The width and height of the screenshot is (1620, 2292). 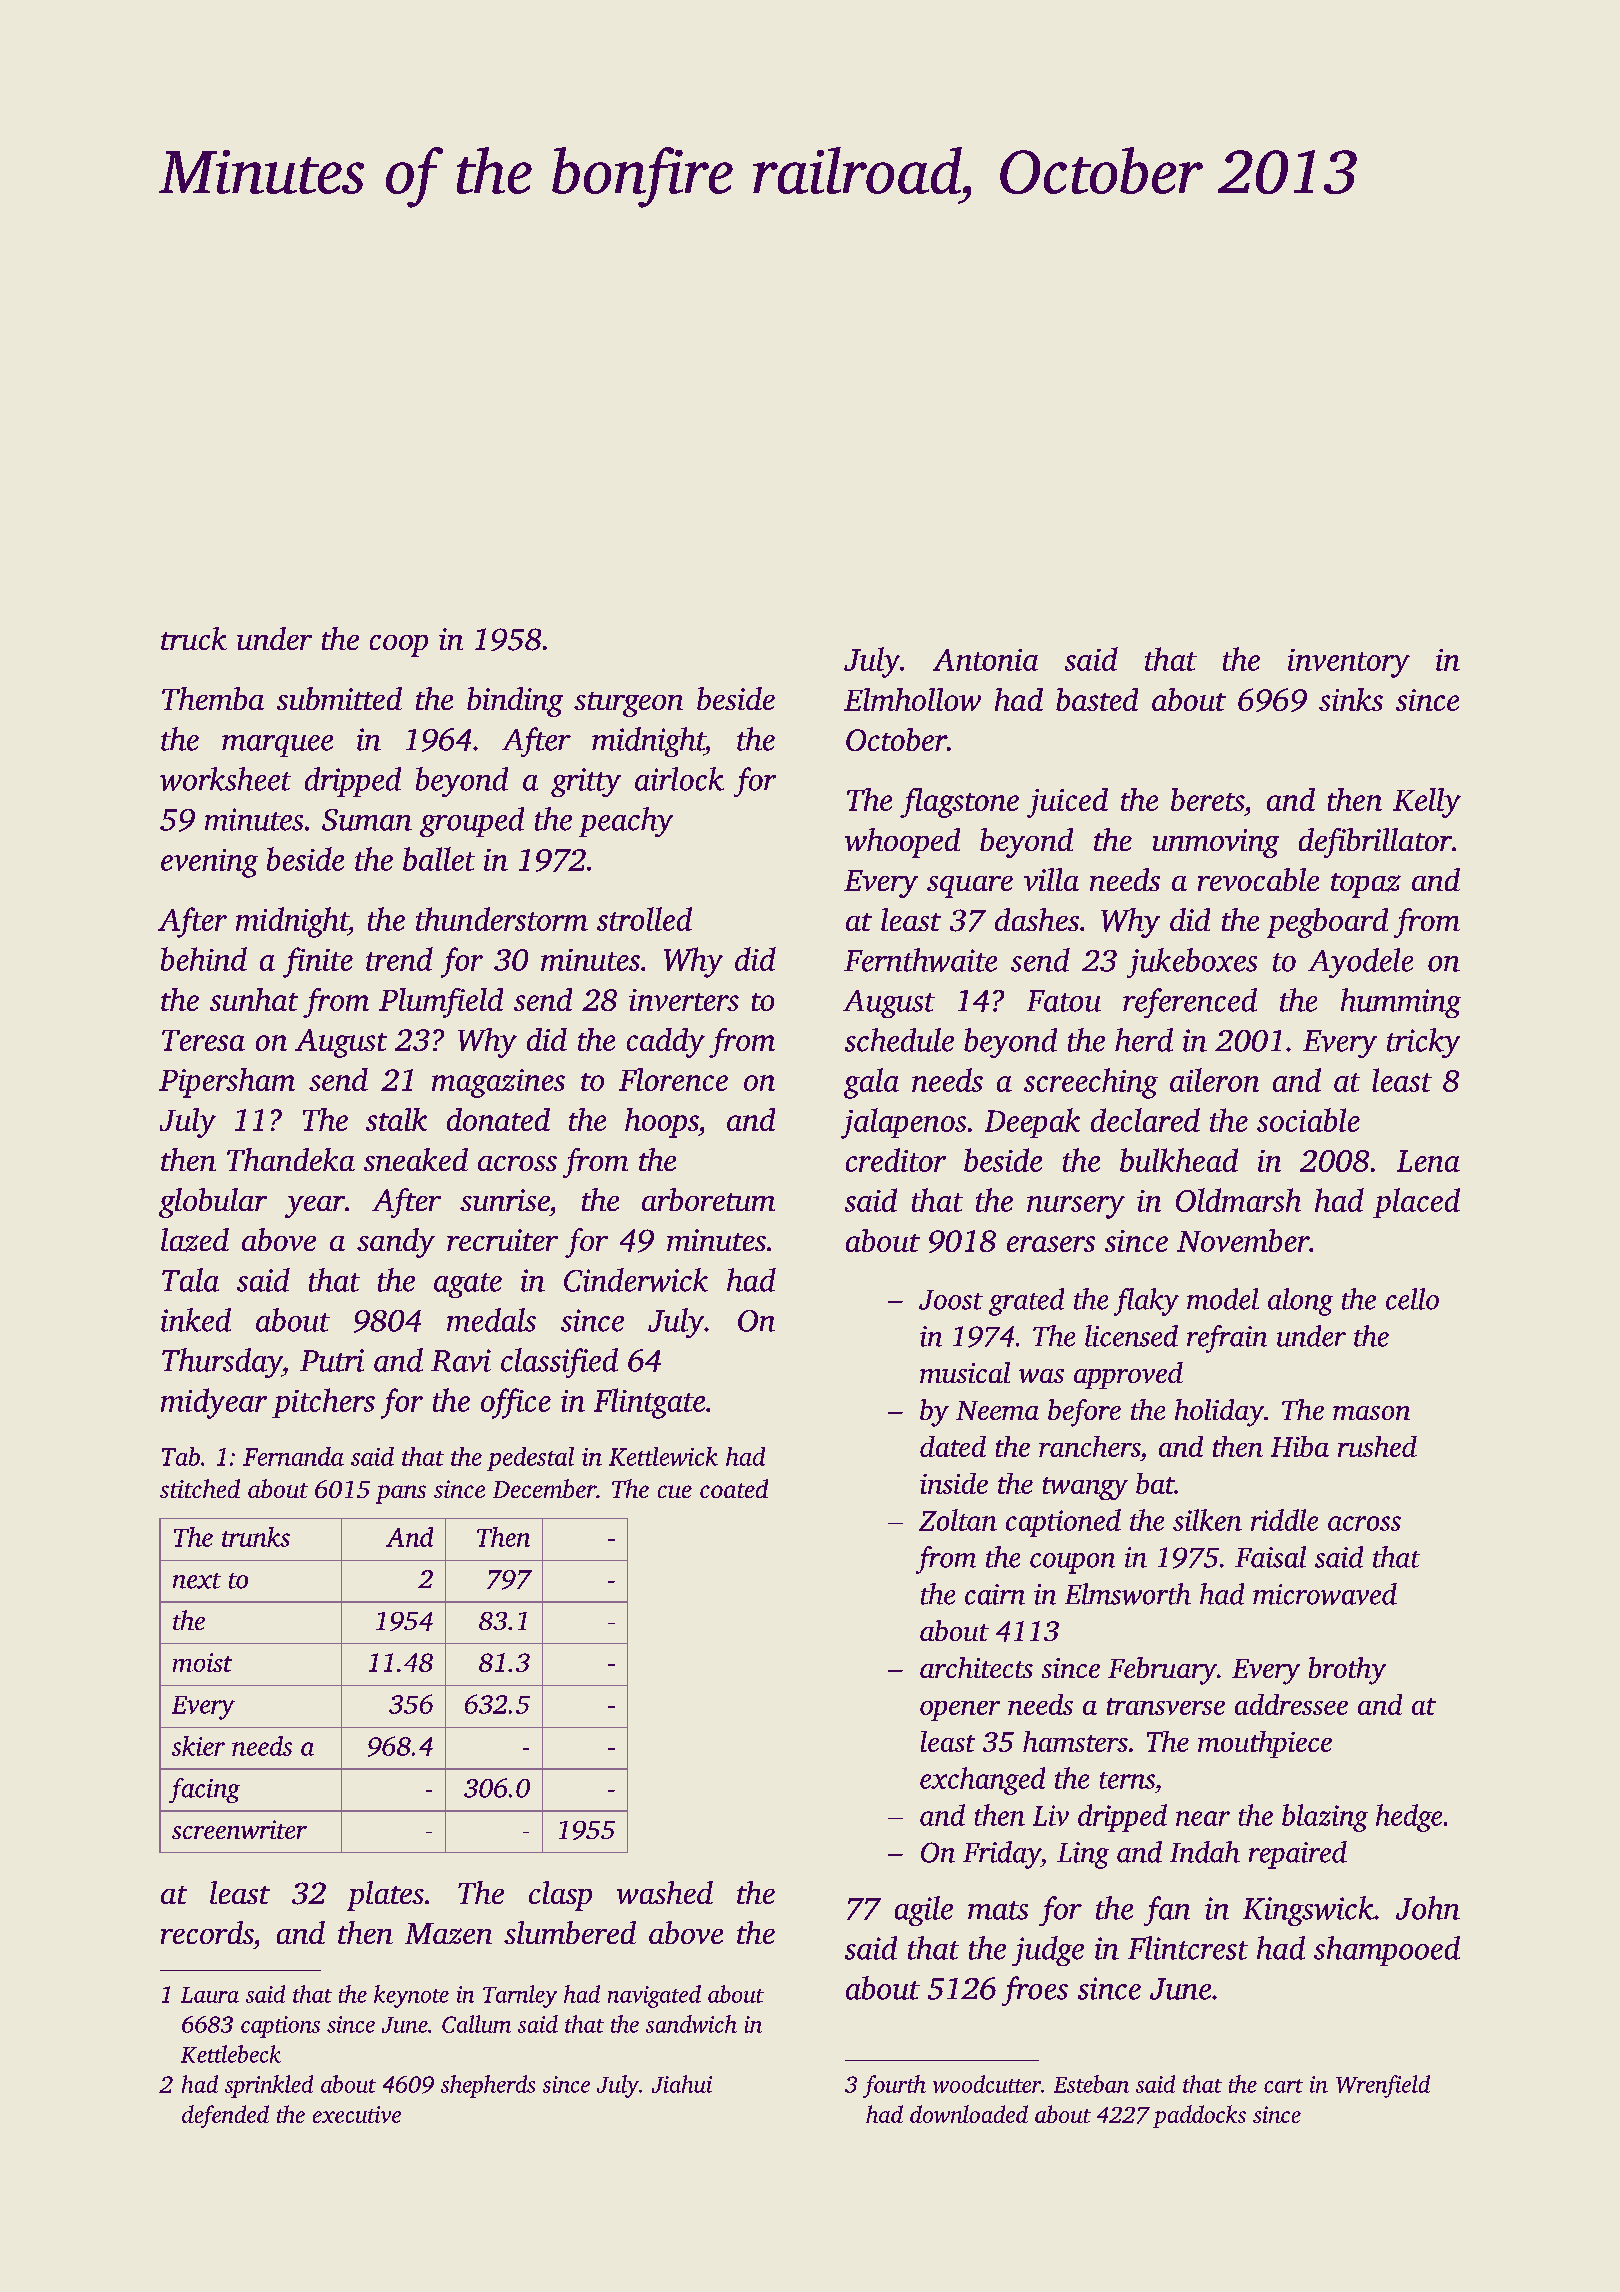 What do you see at coordinates (1192, 963) in the screenshot?
I see `jukeboxes` at bounding box center [1192, 963].
